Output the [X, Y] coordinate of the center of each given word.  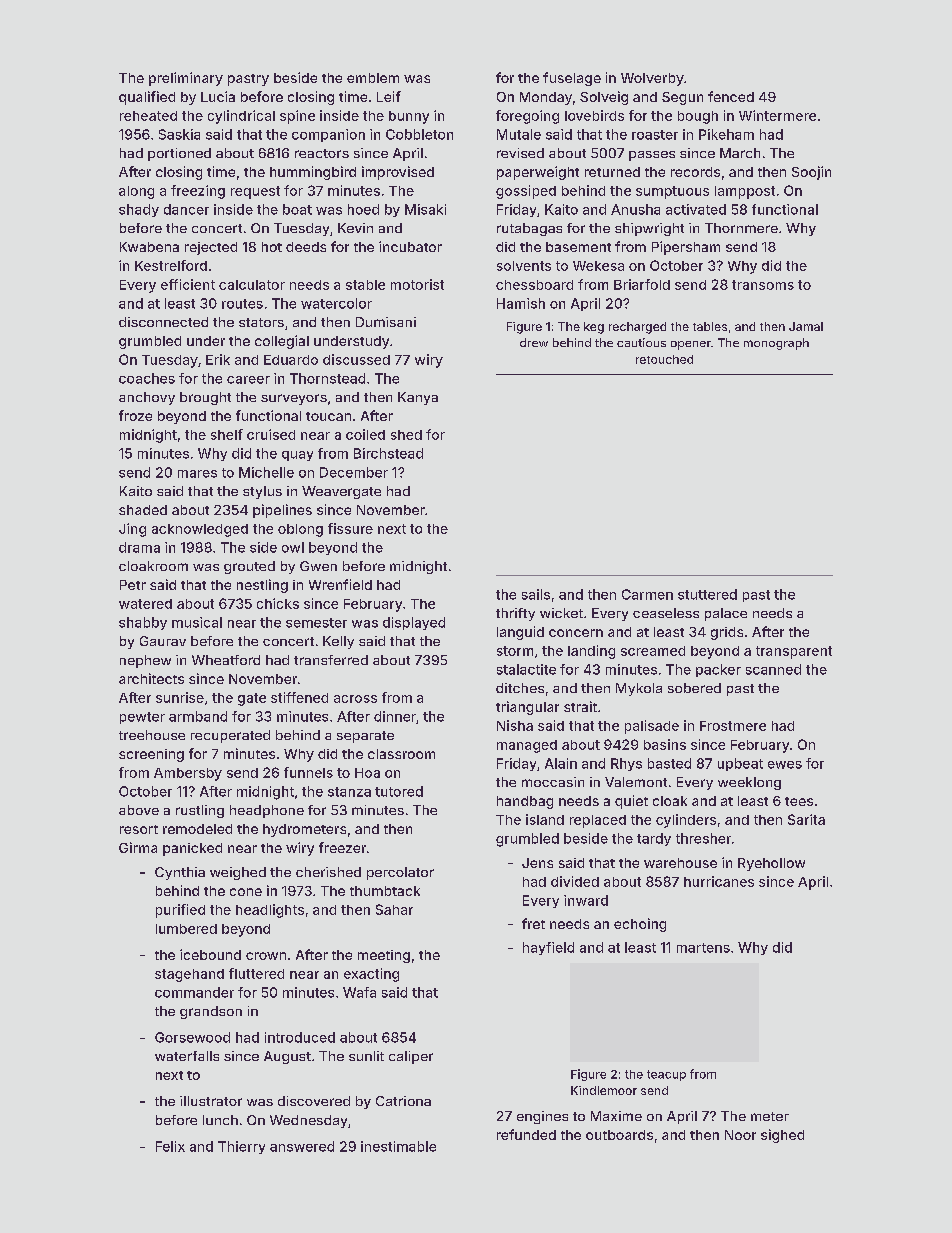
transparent [794, 652]
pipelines [282, 511]
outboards [619, 1135]
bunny [409, 117]
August [287, 1057]
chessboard [534, 285]
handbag [525, 802]
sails [536, 594]
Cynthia [180, 873]
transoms [763, 285]
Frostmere [733, 726]
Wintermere [777, 115]
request [255, 192]
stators [261, 322]
